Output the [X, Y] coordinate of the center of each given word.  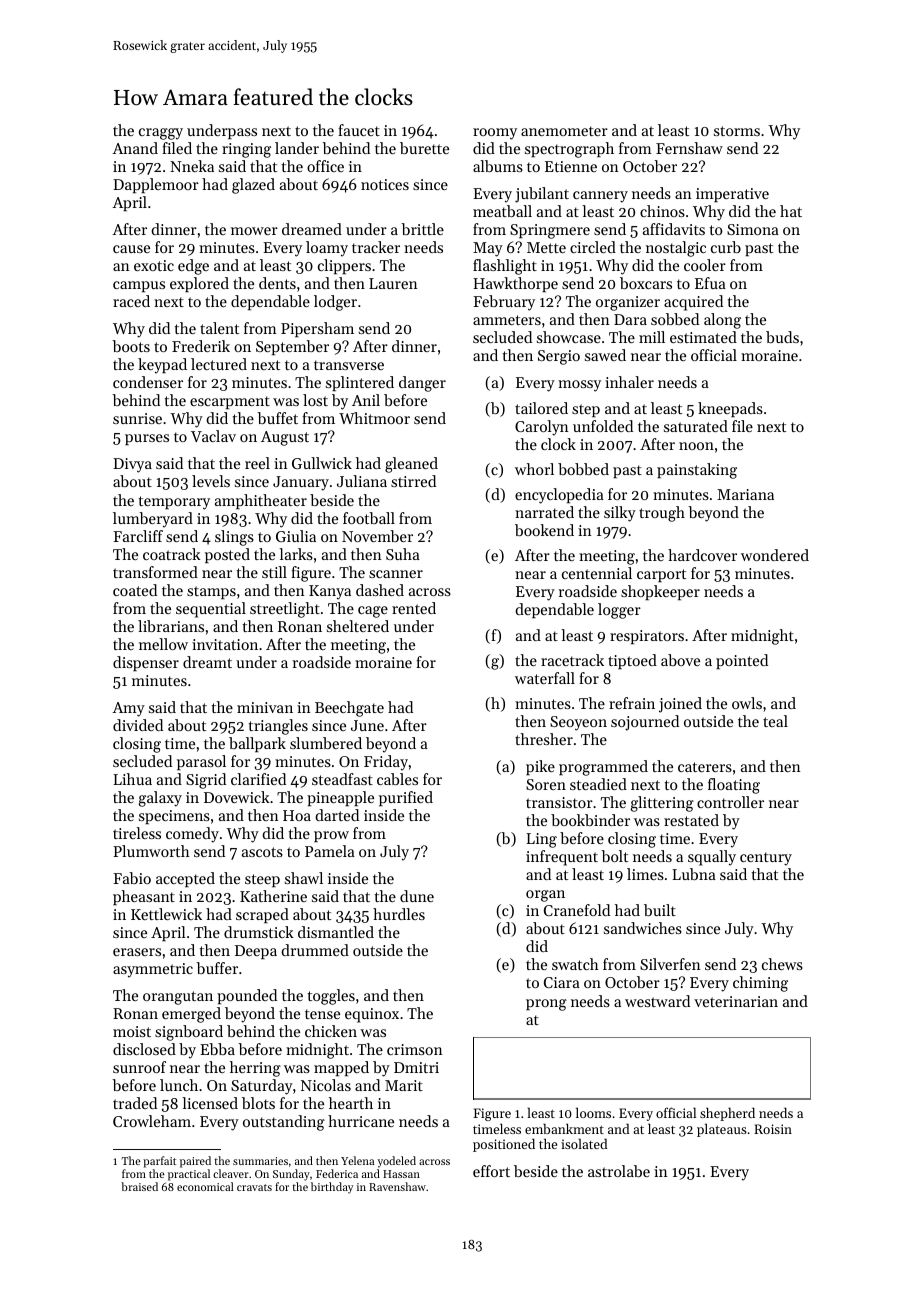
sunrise [137, 418]
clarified [258, 779]
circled [593, 247]
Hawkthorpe [515, 284]
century [766, 859]
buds [782, 337]
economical [205, 1186]
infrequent [562, 858]
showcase [569, 337]
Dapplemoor [156, 185]
